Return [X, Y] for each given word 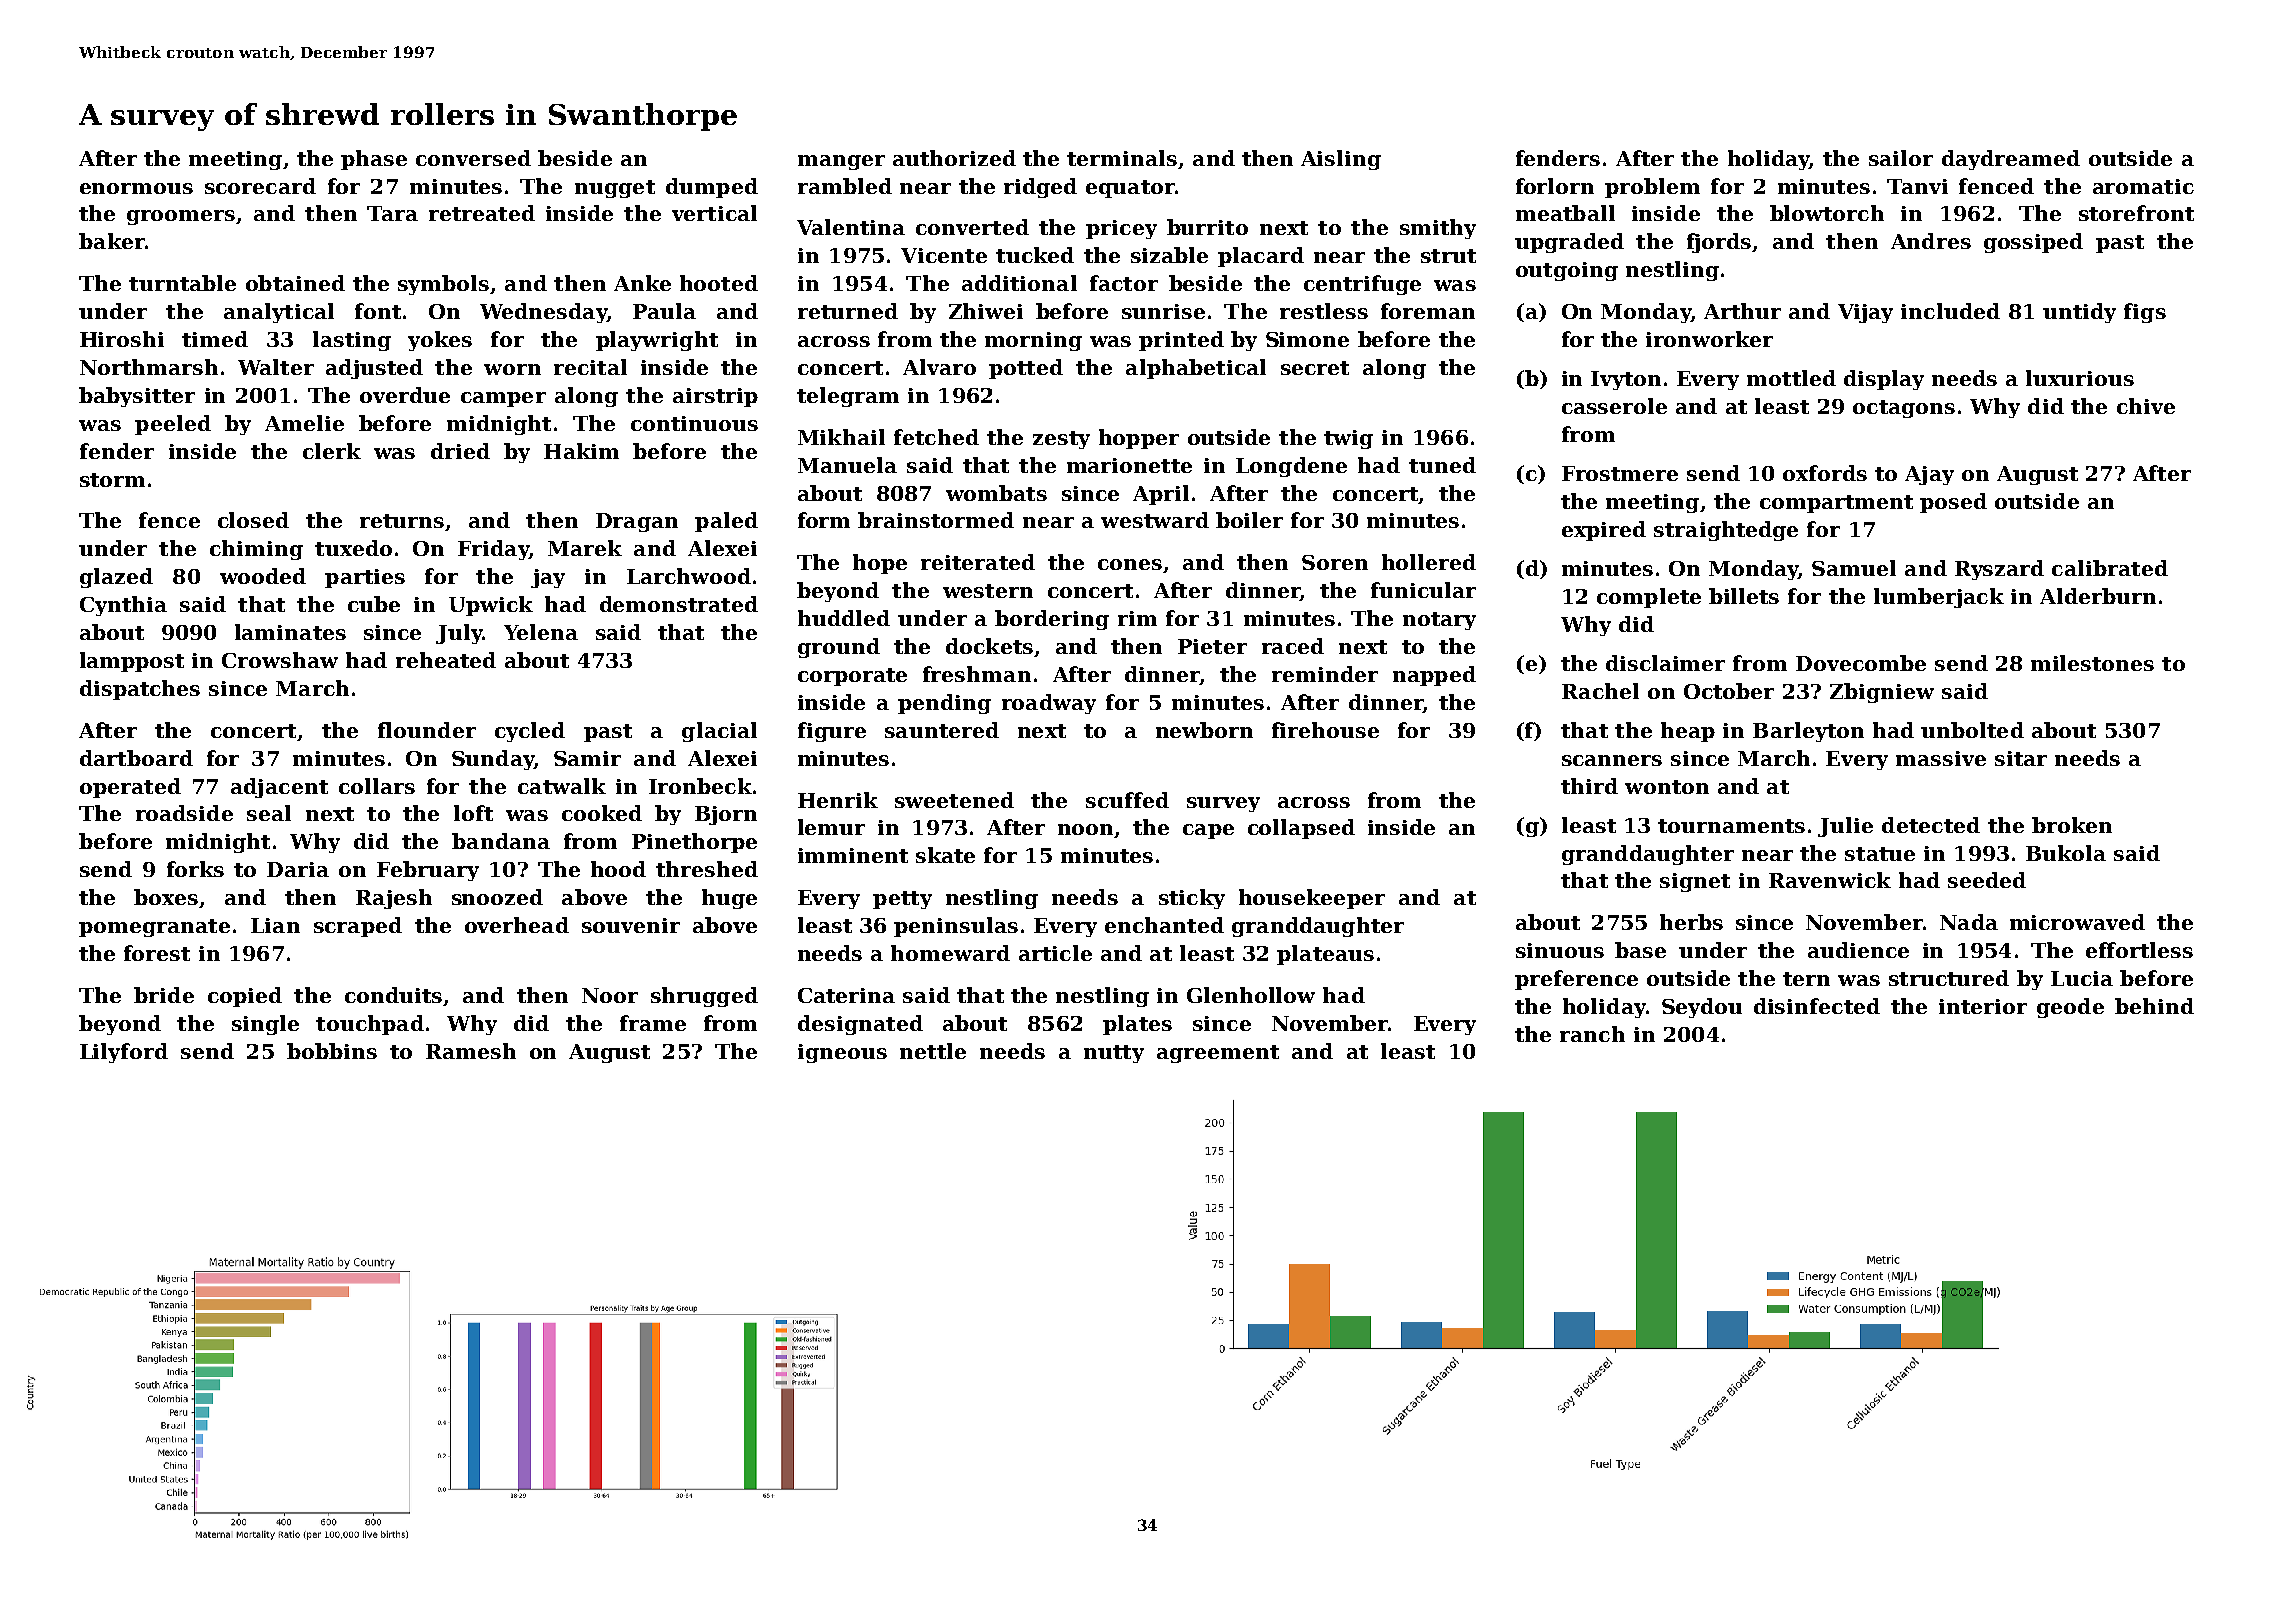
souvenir [631, 925]
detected [1931, 825]
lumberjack [1939, 598]
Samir [587, 758]
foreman [1428, 311]
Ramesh [471, 1051]
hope [880, 564]
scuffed [1127, 800]
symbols [443, 285]
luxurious [2080, 378]
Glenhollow [1251, 995]
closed [253, 520]
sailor [1901, 158]
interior [1983, 1006]
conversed [473, 158]
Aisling [1341, 160]
